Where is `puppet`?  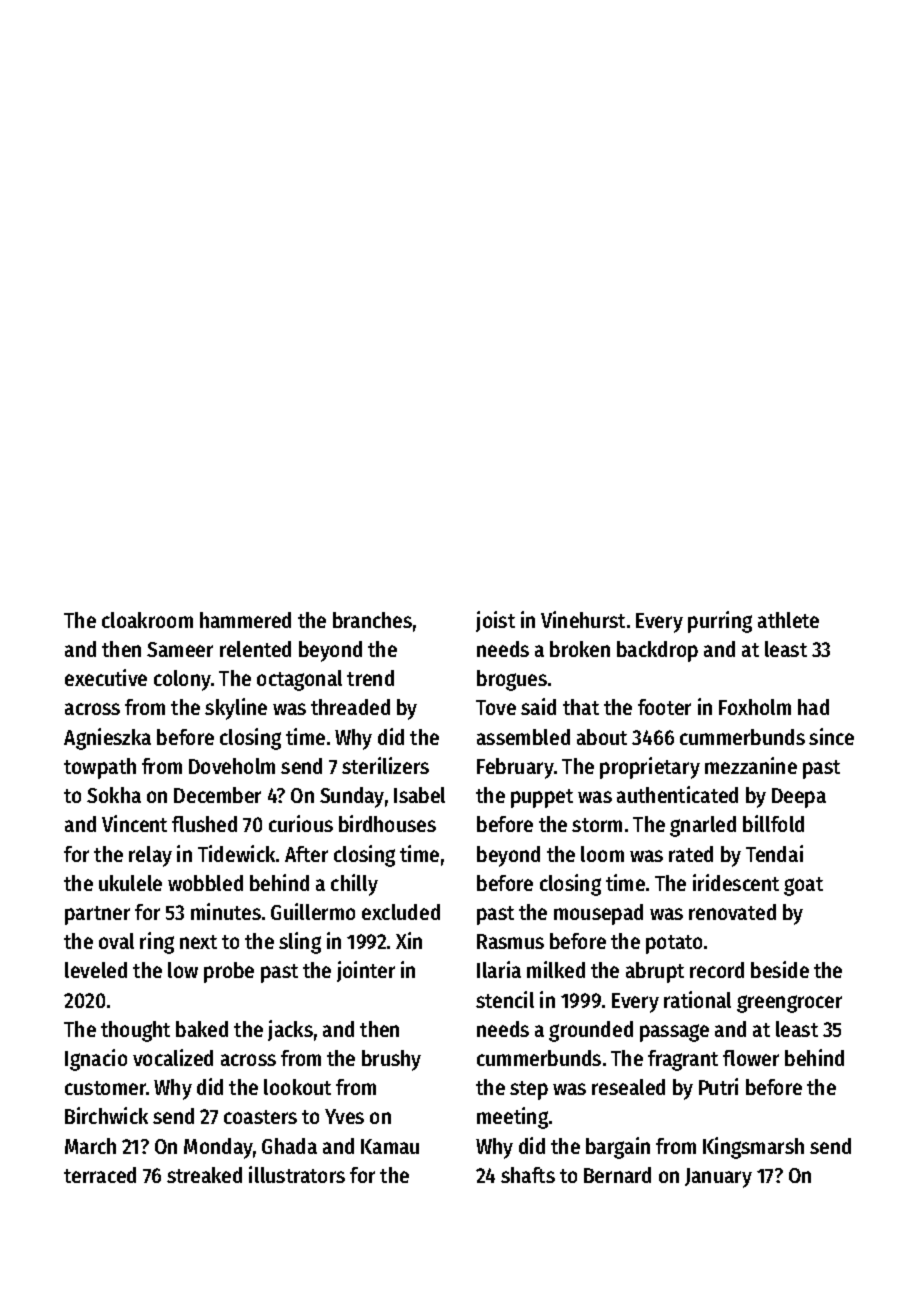 puppet is located at coordinates (542, 798).
